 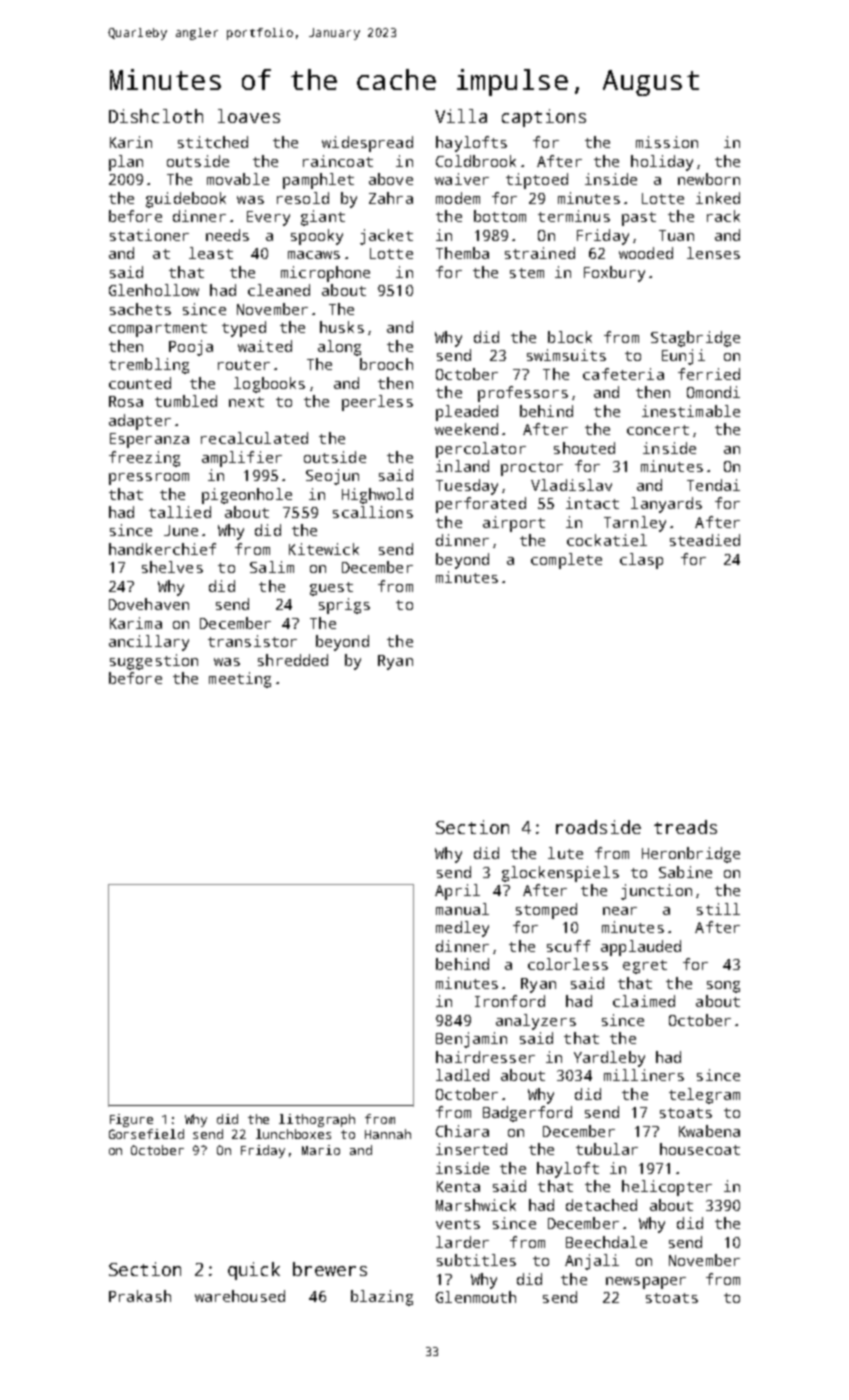 I want to click on widespread, so click(x=367, y=144).
